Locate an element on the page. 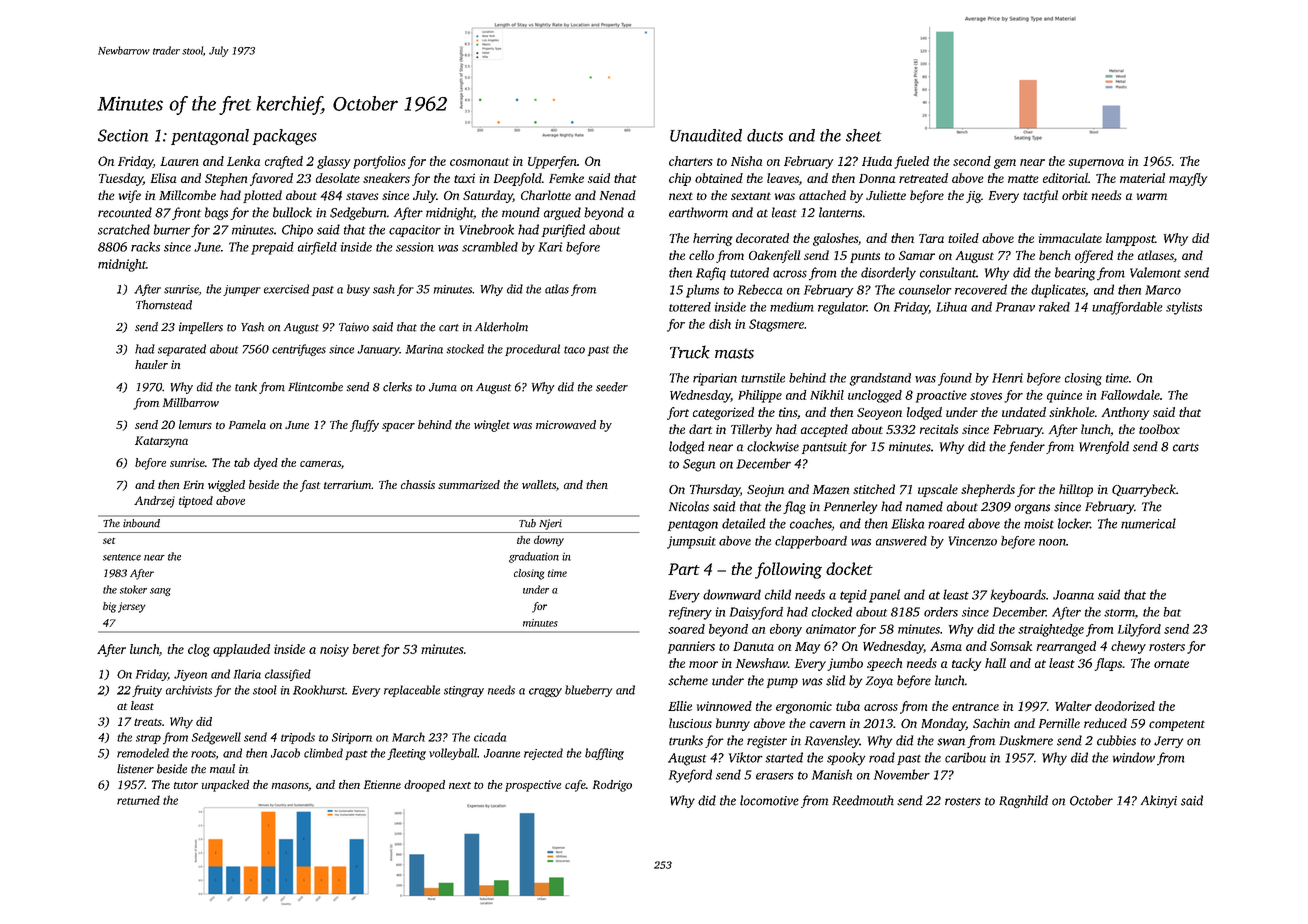  returned is located at coordinates (138, 800).
